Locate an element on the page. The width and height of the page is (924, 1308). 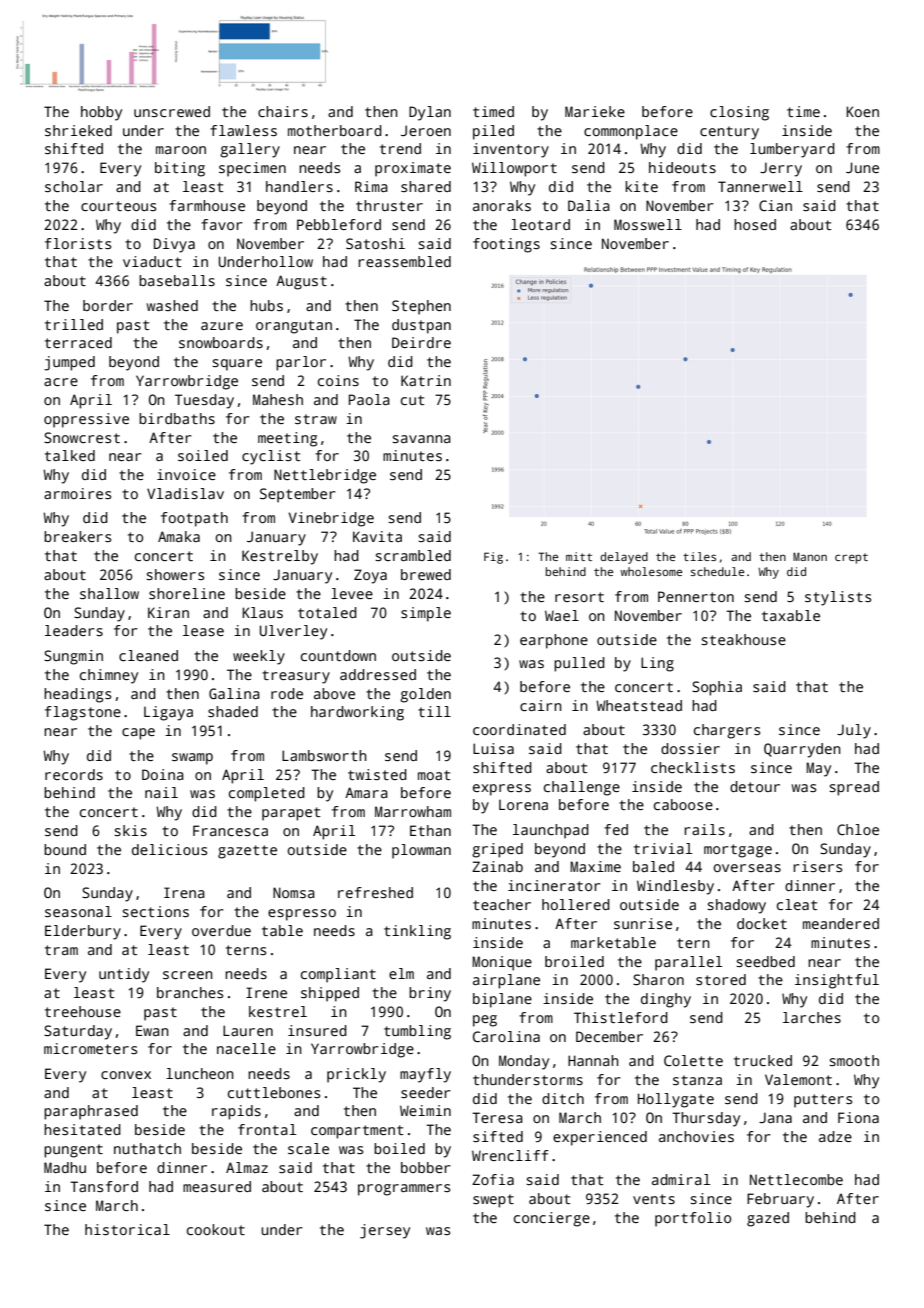
Nettlecombe is located at coordinates (796, 1179).
